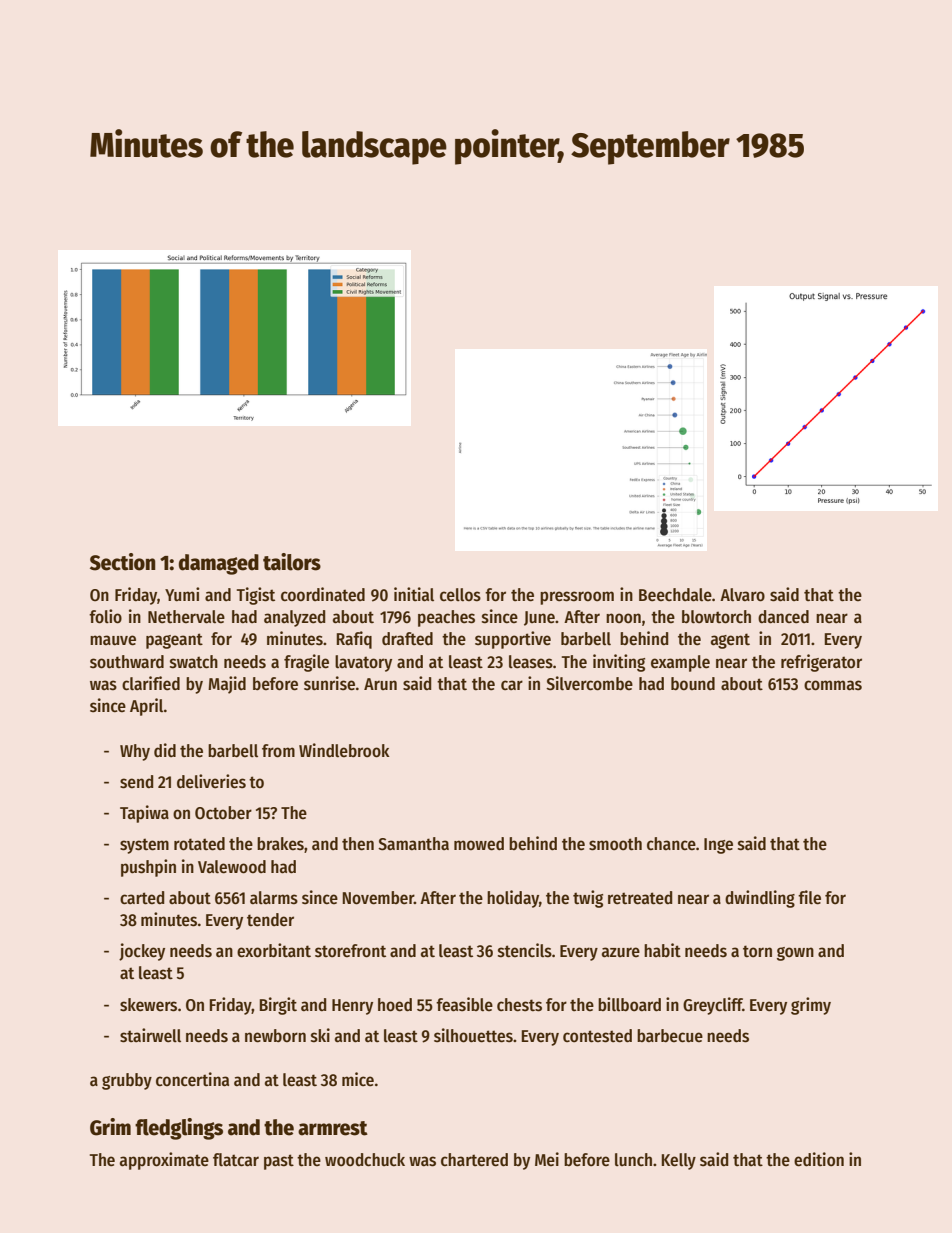 The width and height of the screenshot is (952, 1233). Describe the element at coordinates (675, 595) in the screenshot. I see `Beechdale` at that location.
